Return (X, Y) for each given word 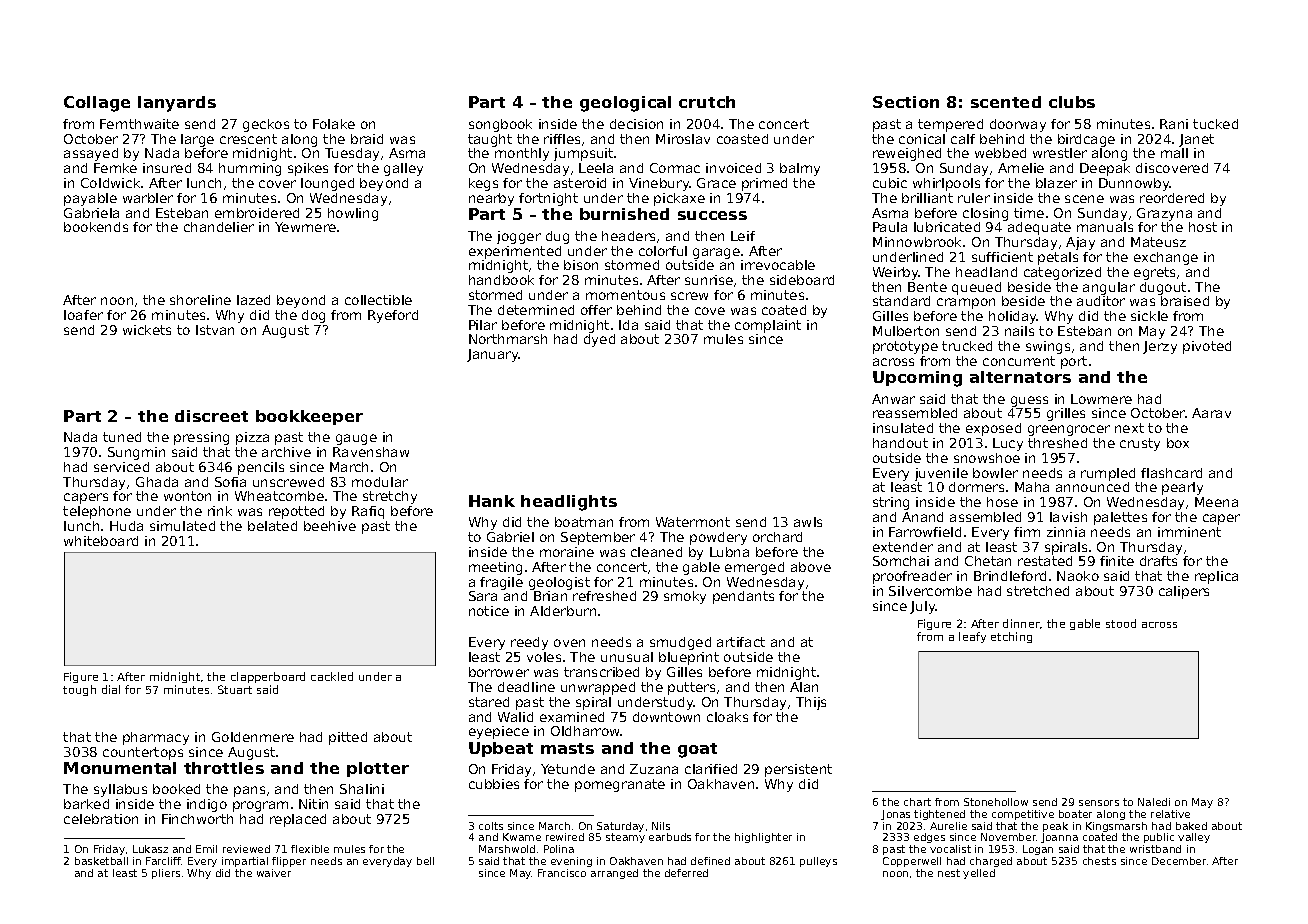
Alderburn (563, 611)
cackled (332, 676)
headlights (569, 503)
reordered (1172, 198)
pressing (201, 438)
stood (1121, 623)
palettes (1120, 518)
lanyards (177, 104)
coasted (742, 139)
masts (567, 748)
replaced (298, 820)
